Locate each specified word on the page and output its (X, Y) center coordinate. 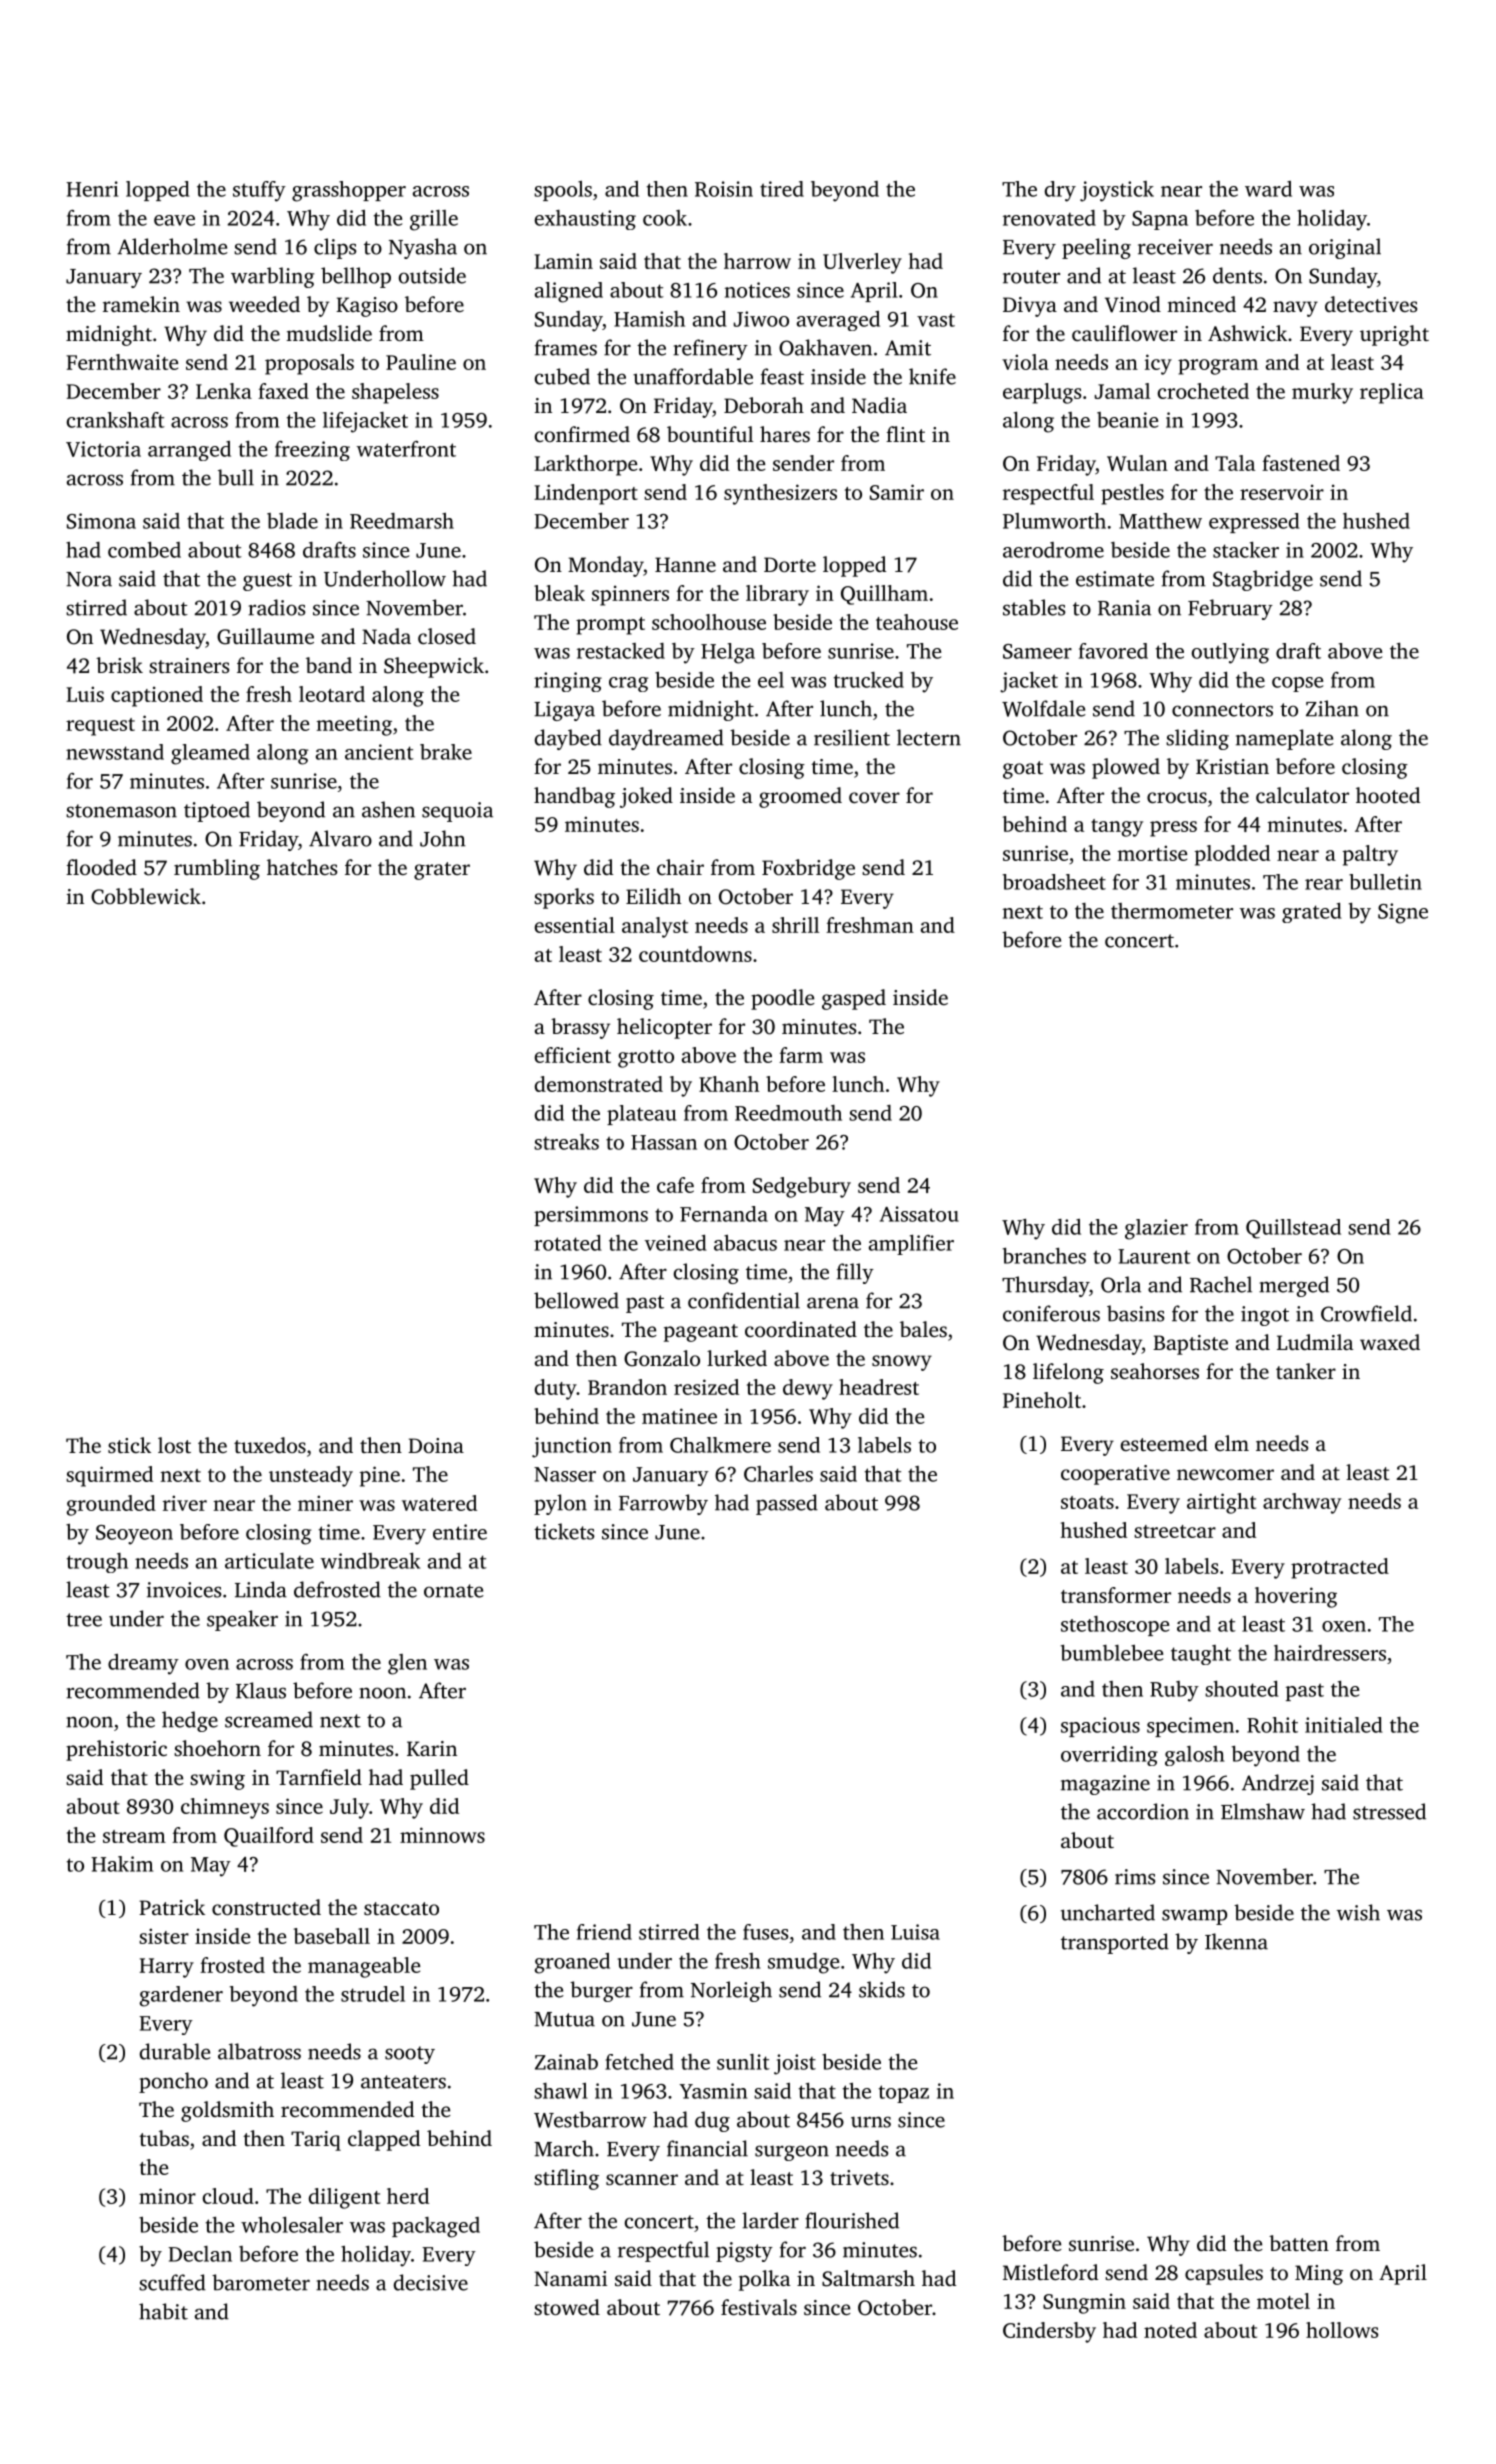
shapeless (395, 393)
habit (163, 2311)
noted (1170, 2330)
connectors (1222, 710)
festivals (759, 2307)
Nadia (879, 405)
